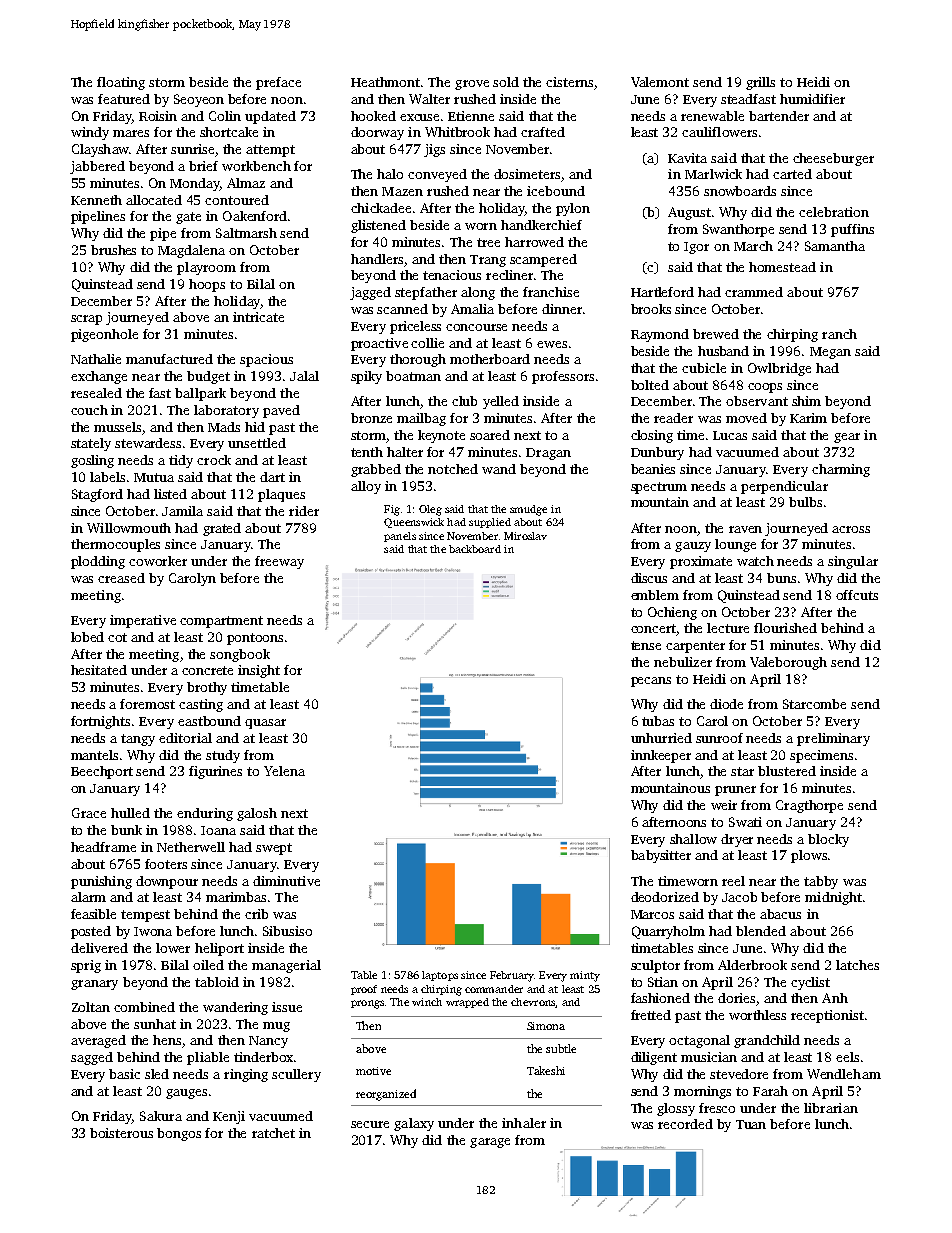 This screenshot has height=1233, width=952. I want to click on boisterous, so click(121, 1133).
